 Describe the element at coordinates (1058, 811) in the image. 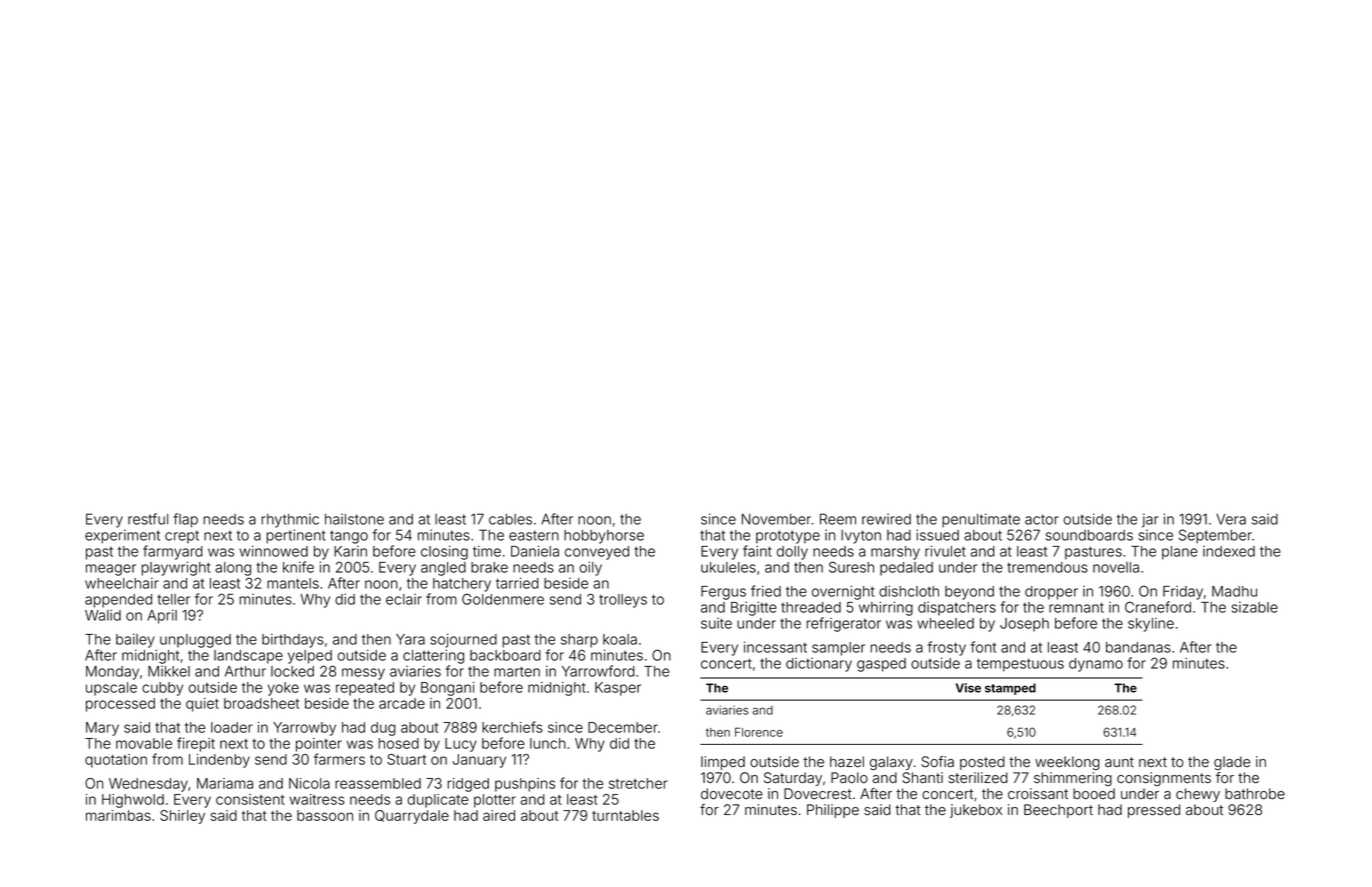

I see `Beechport` at that location.
